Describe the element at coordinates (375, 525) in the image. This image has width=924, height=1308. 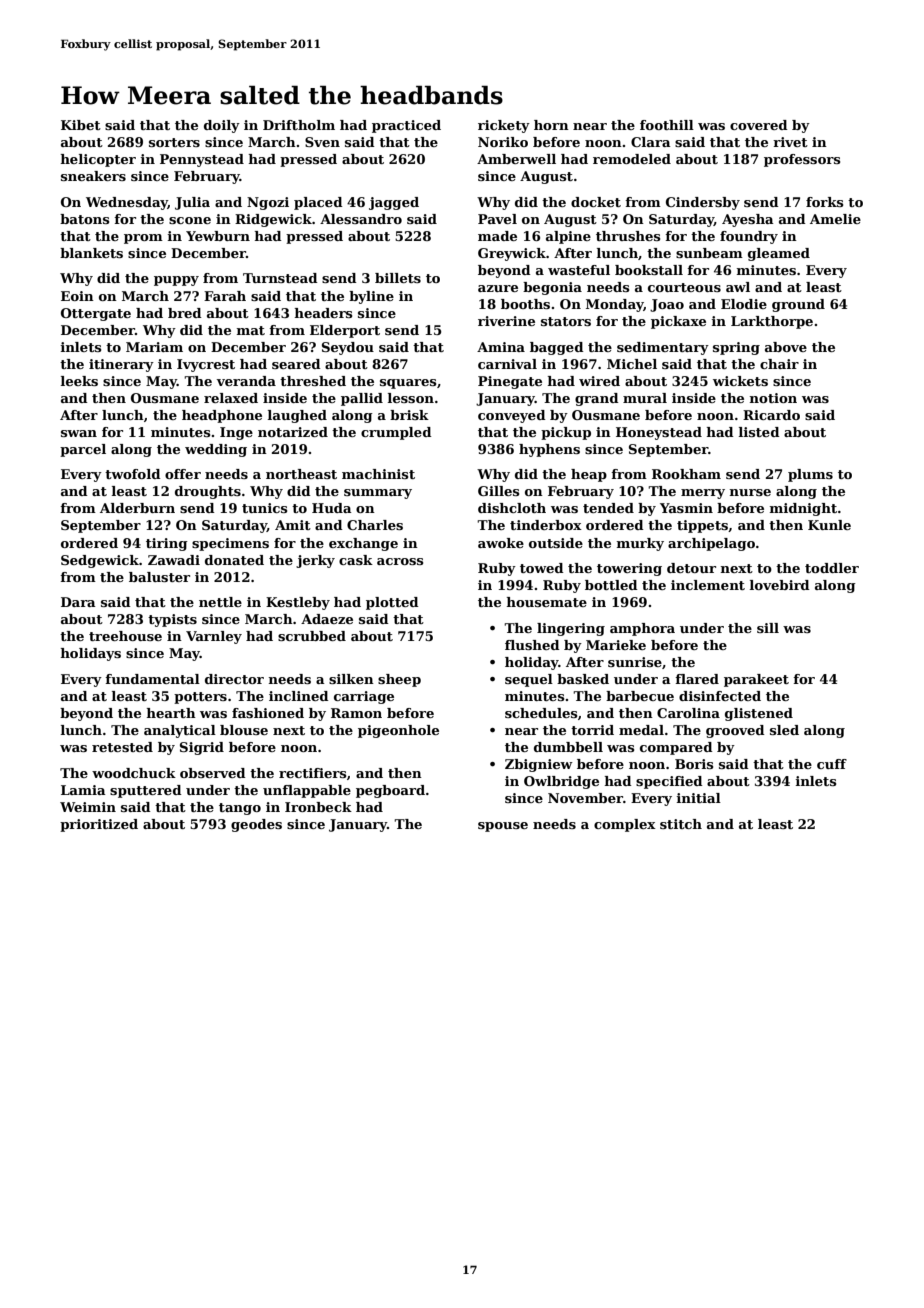
I see `Charles` at that location.
